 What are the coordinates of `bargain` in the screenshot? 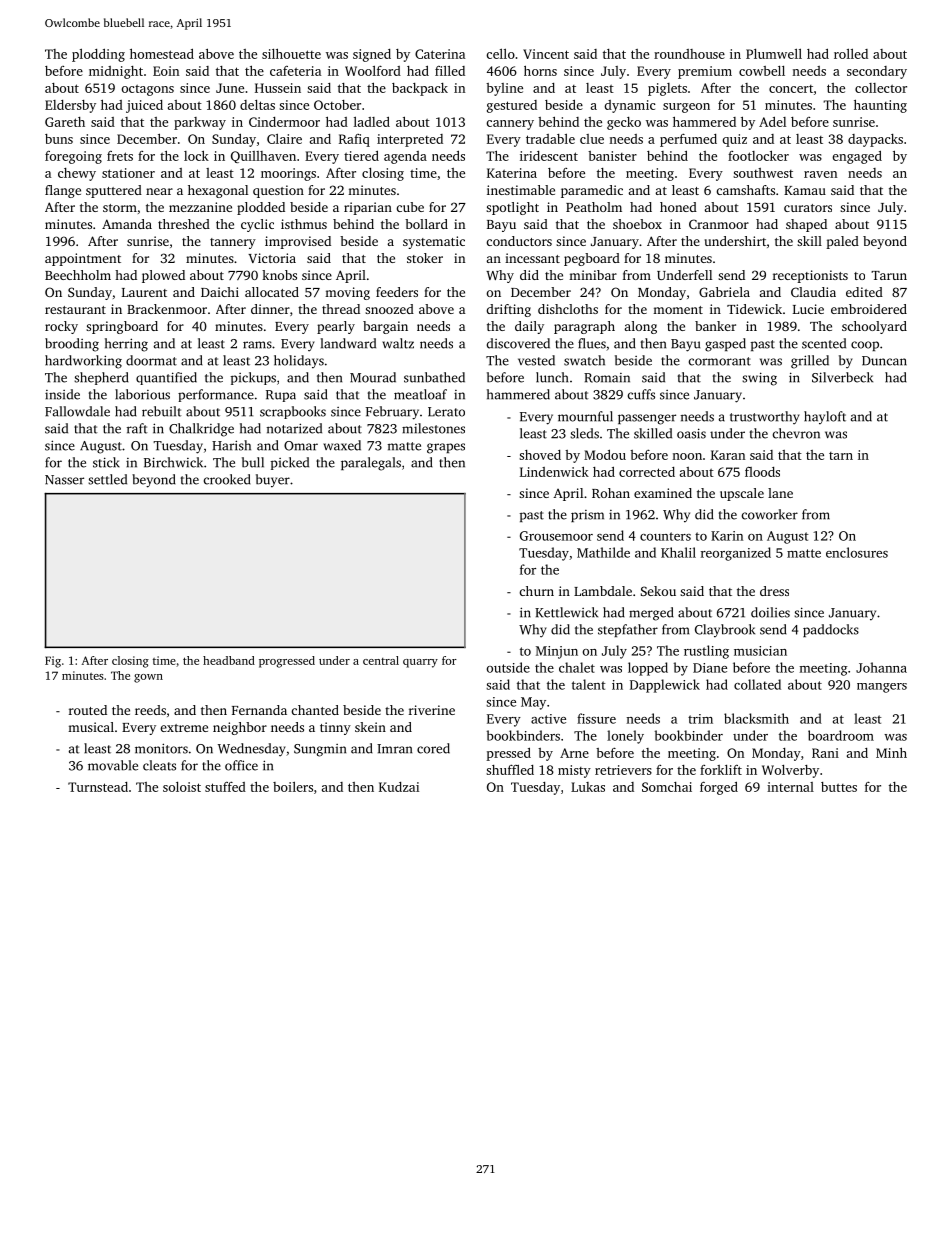 It's located at (385, 327).
